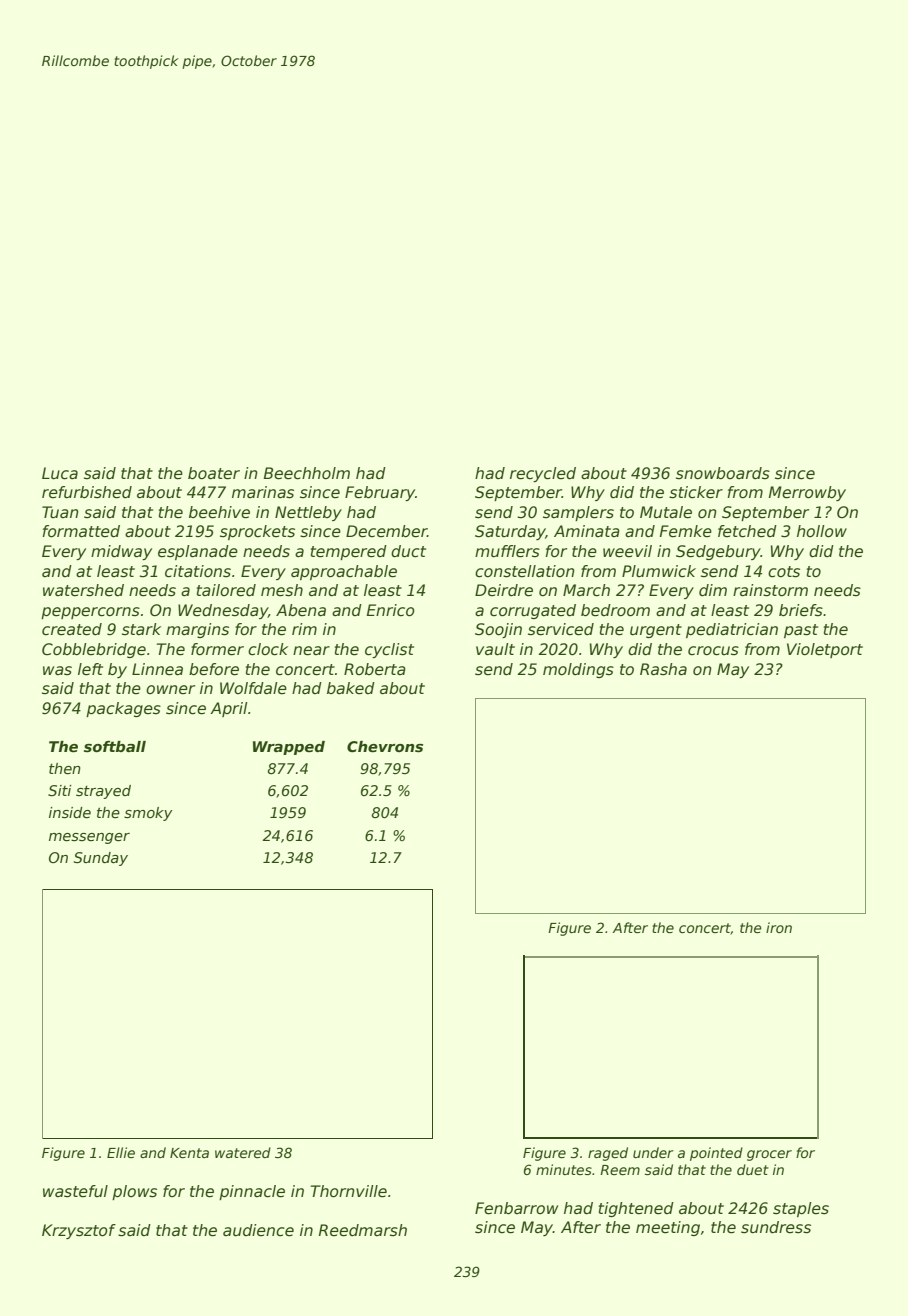 This screenshot has width=908, height=1316. What do you see at coordinates (386, 531) in the screenshot?
I see `December` at bounding box center [386, 531].
